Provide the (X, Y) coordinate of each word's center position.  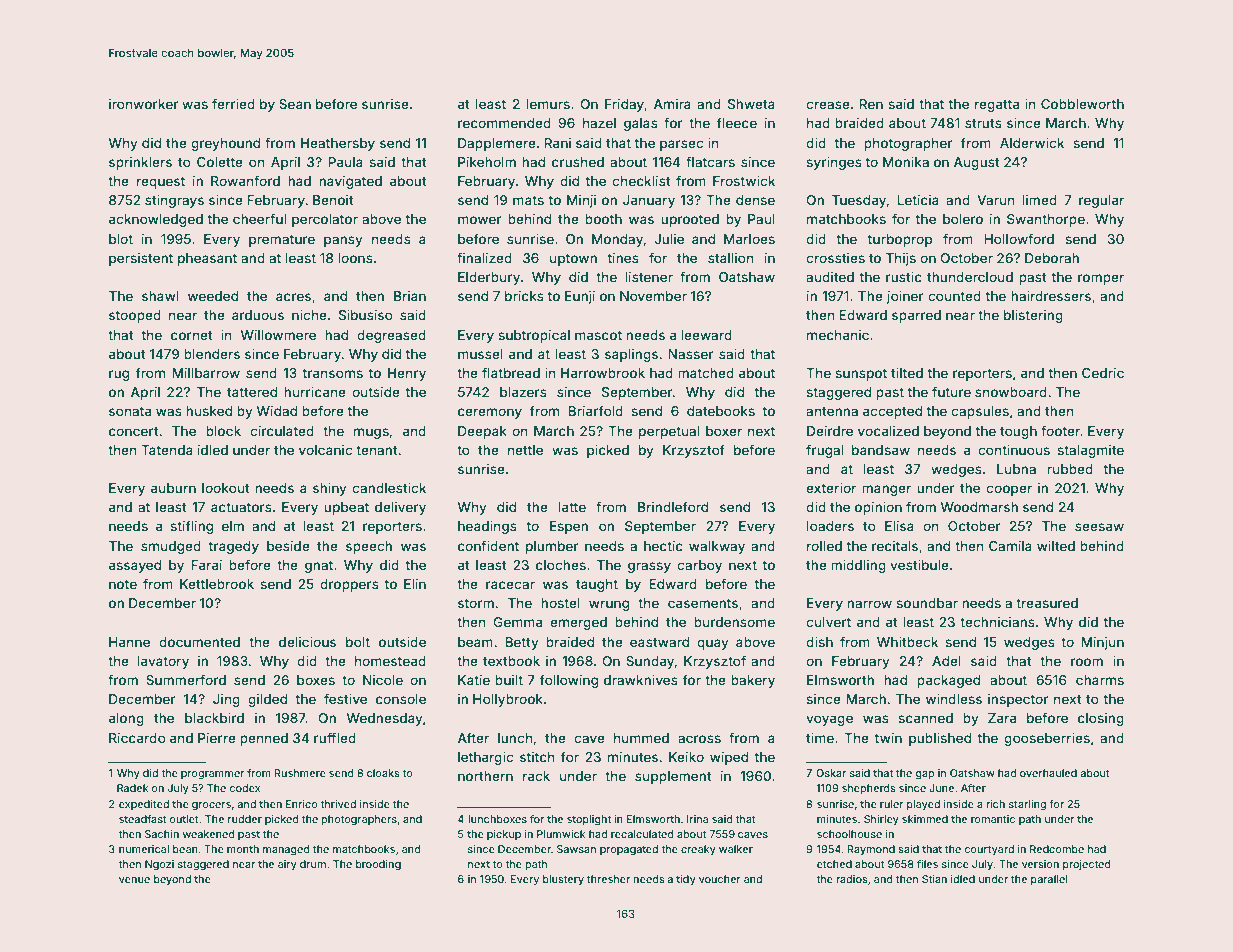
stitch (537, 757)
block (223, 431)
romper (1101, 279)
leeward (706, 335)
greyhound (225, 144)
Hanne (129, 642)
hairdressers (1051, 296)
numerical (144, 849)
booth (603, 219)
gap (925, 775)
